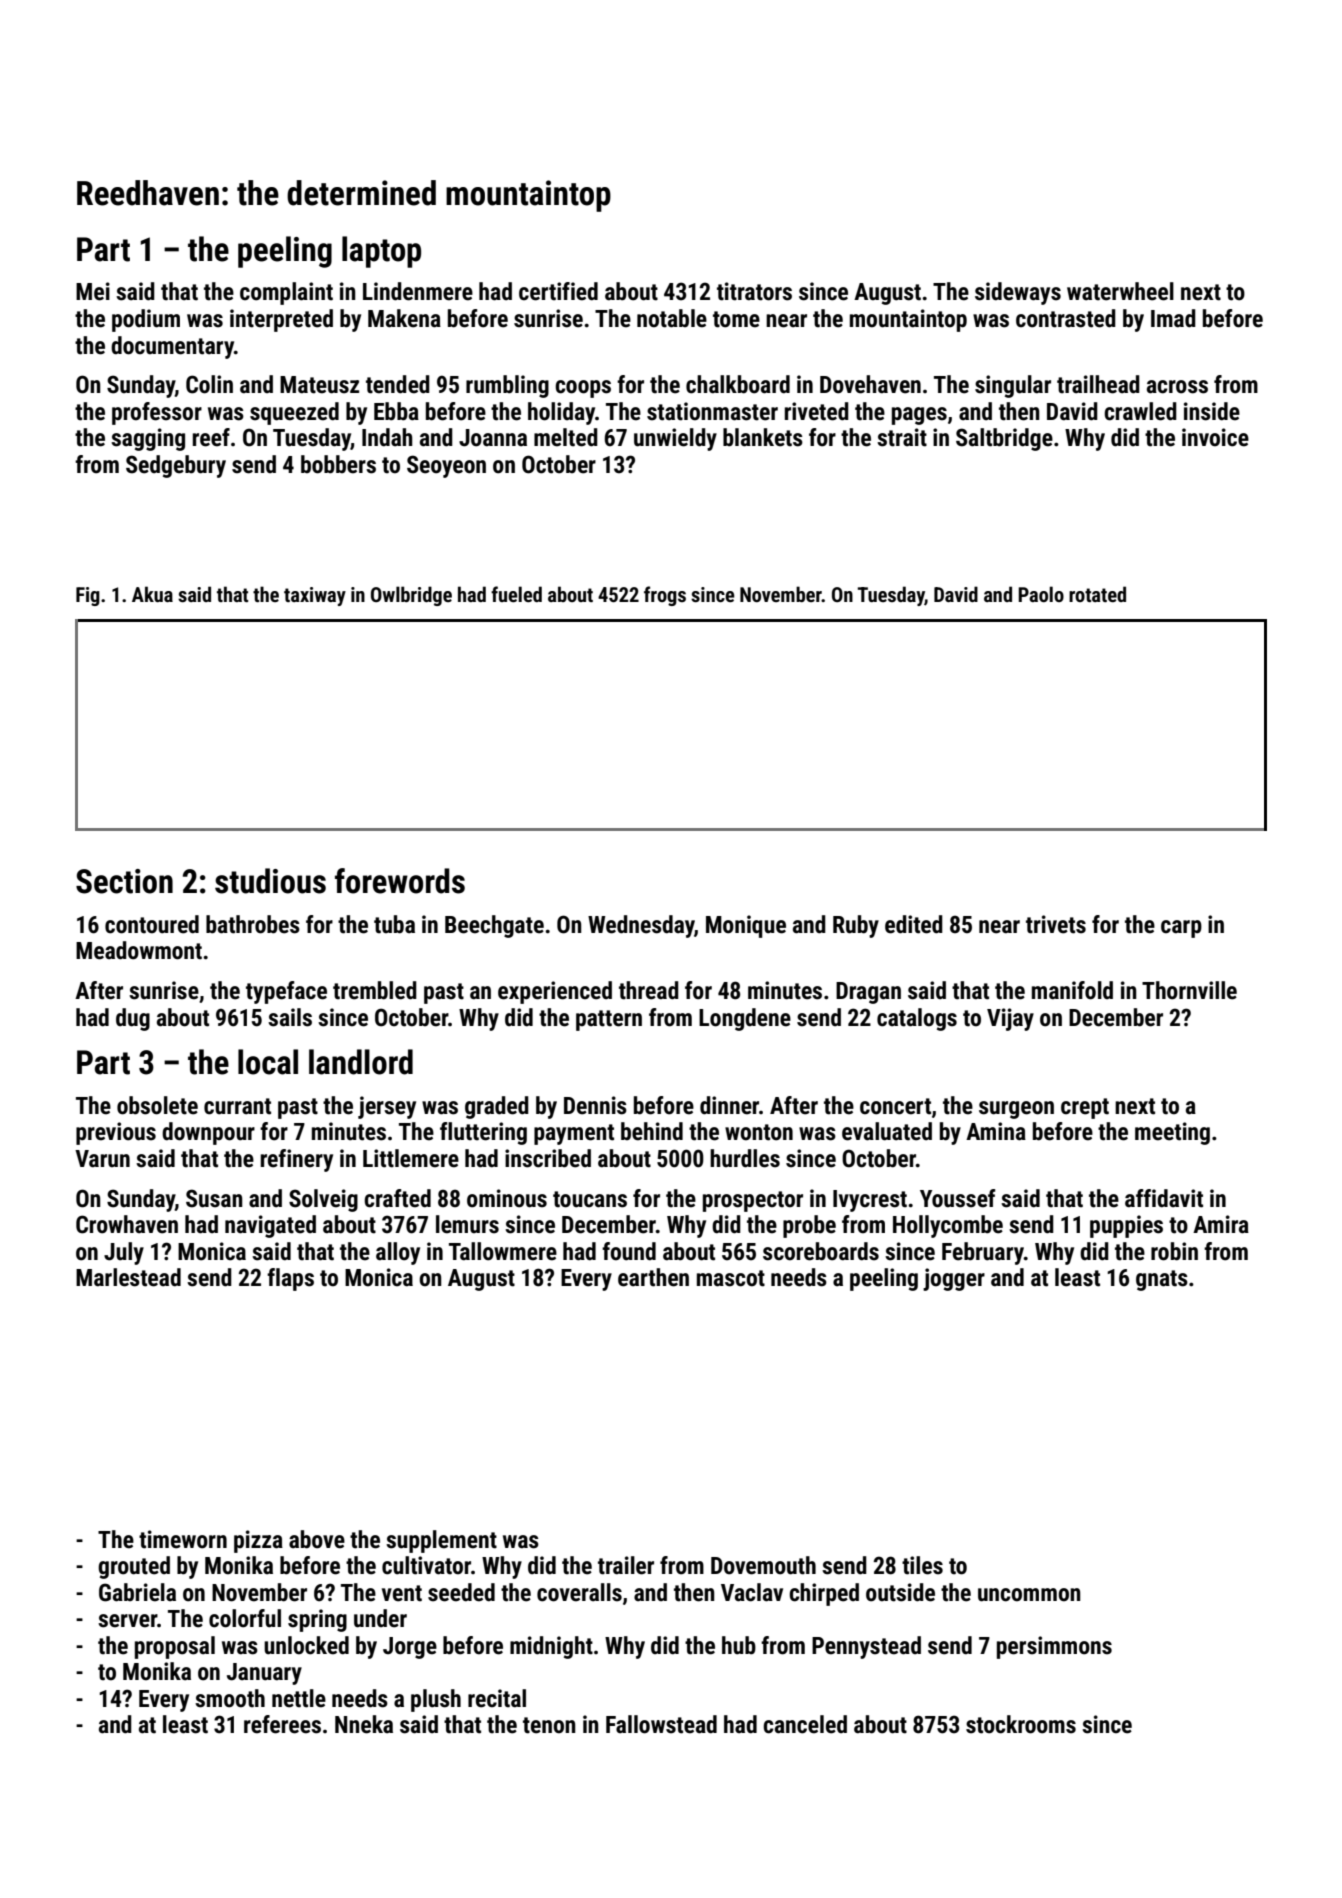 This image has width=1342, height=1898. I want to click on Wednesday, so click(641, 926).
